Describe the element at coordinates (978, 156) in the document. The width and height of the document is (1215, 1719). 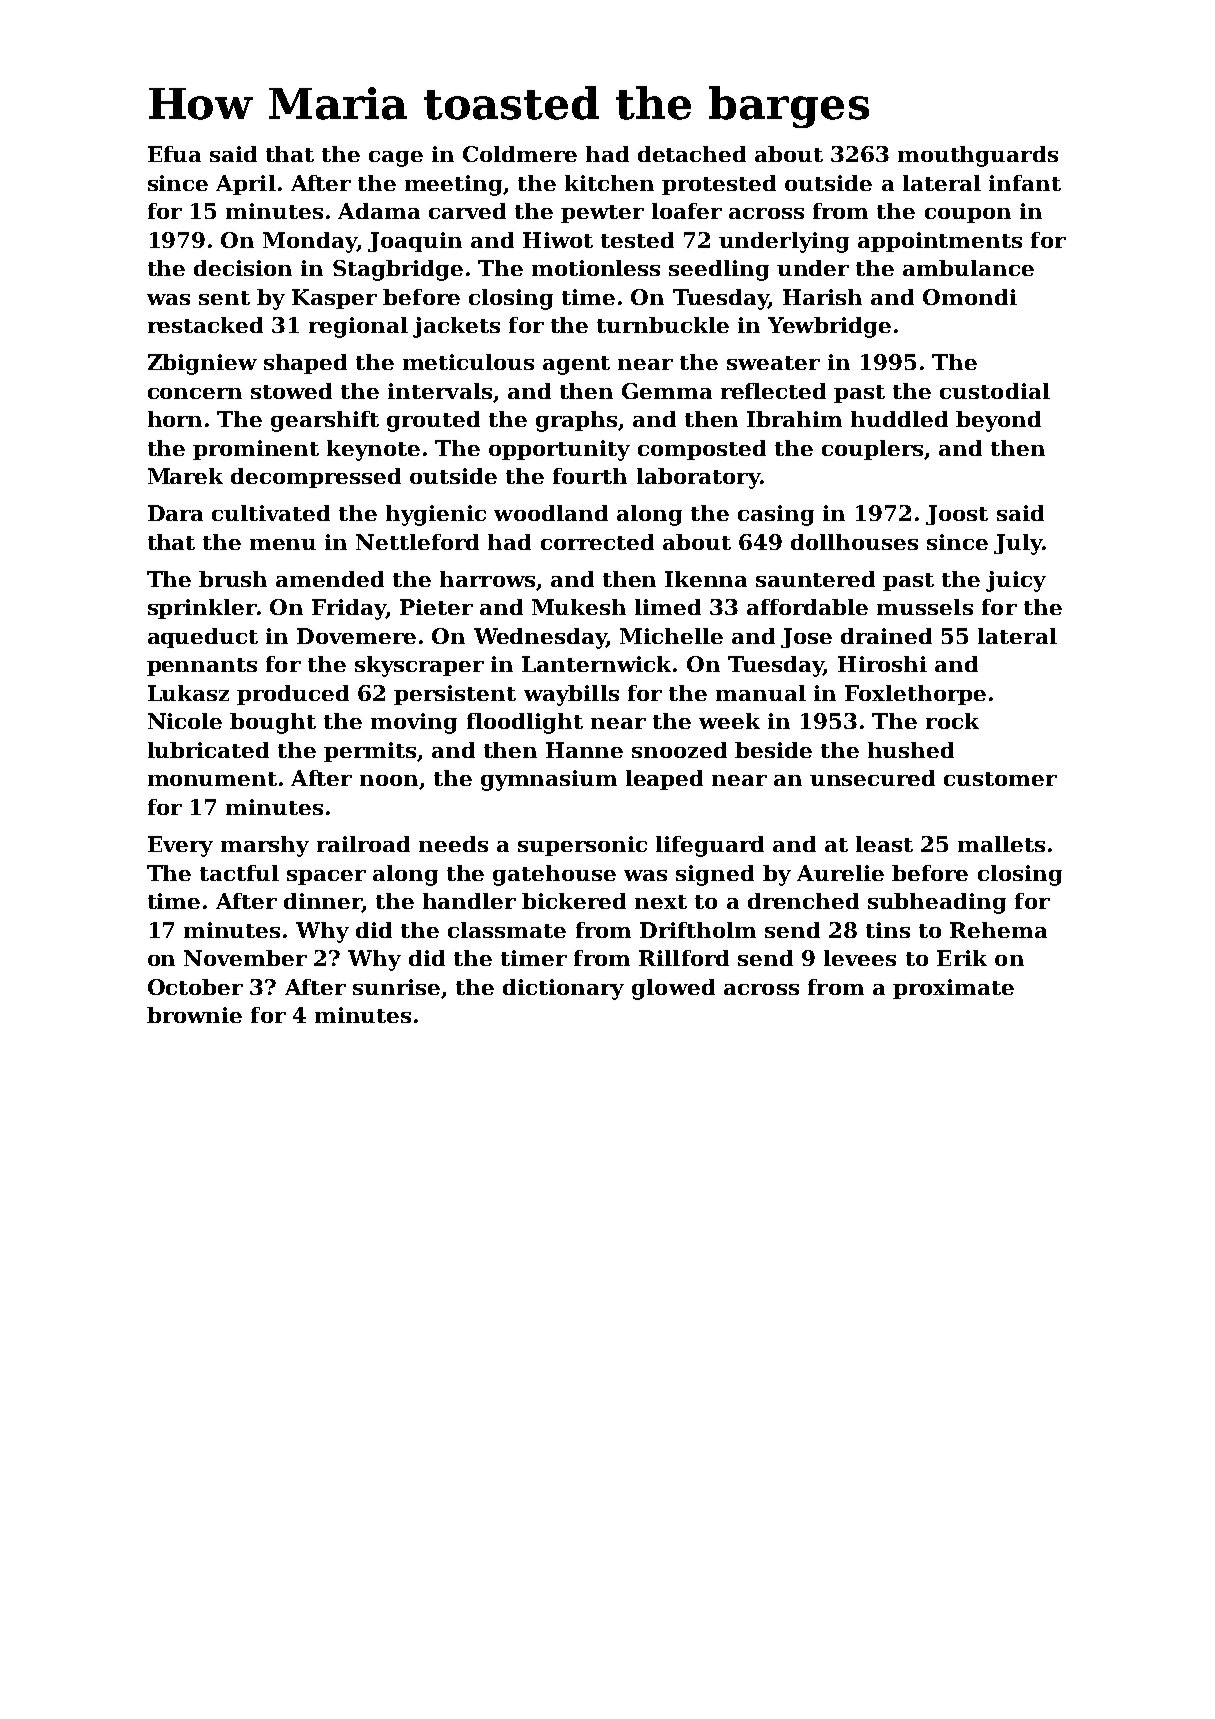
I see `mouthguards` at that location.
